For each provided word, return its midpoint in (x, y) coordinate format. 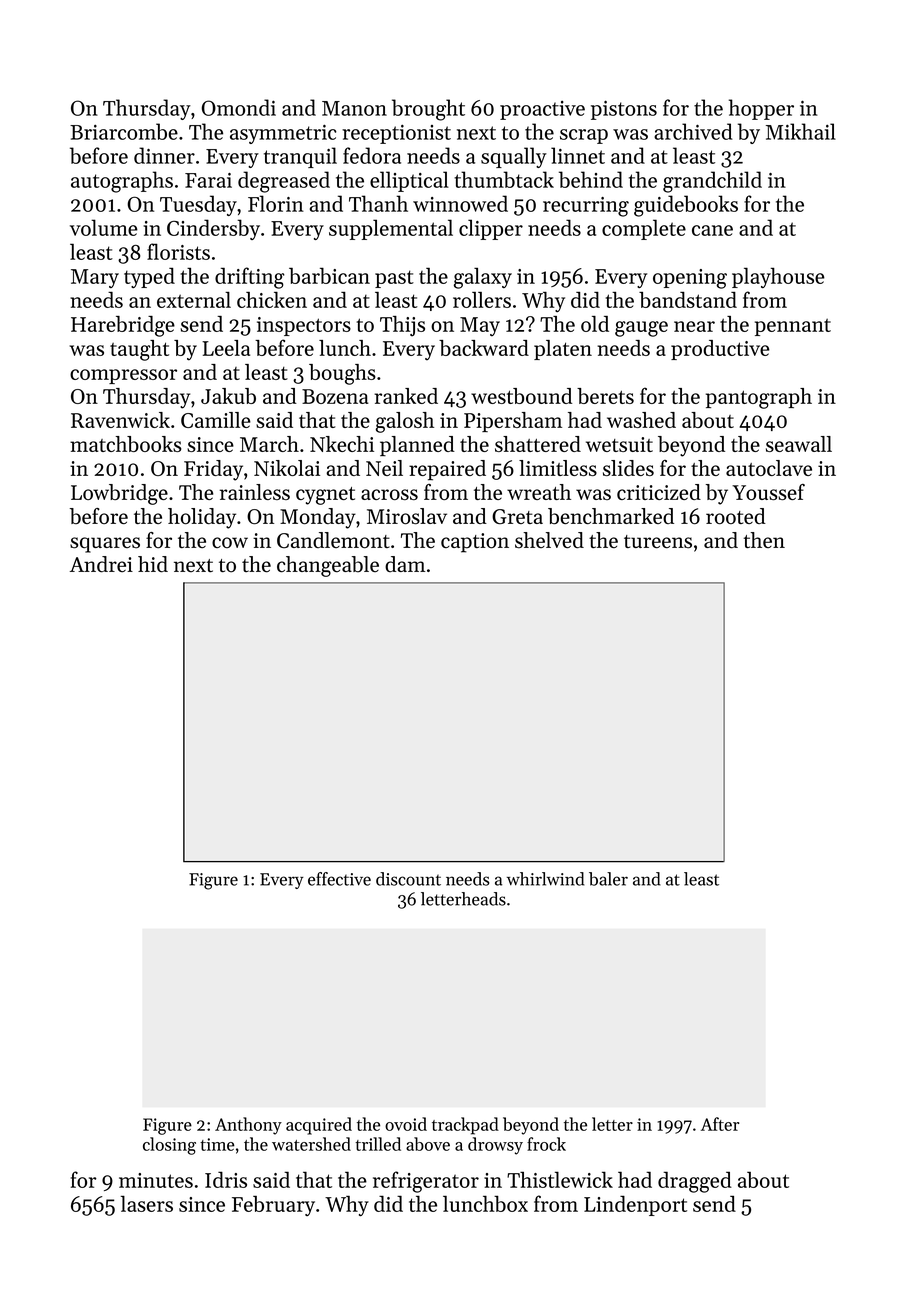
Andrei (101, 564)
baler (608, 879)
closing (169, 1146)
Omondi (239, 107)
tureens (658, 542)
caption (475, 543)
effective (339, 879)
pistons (624, 110)
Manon (354, 108)
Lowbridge (119, 494)
